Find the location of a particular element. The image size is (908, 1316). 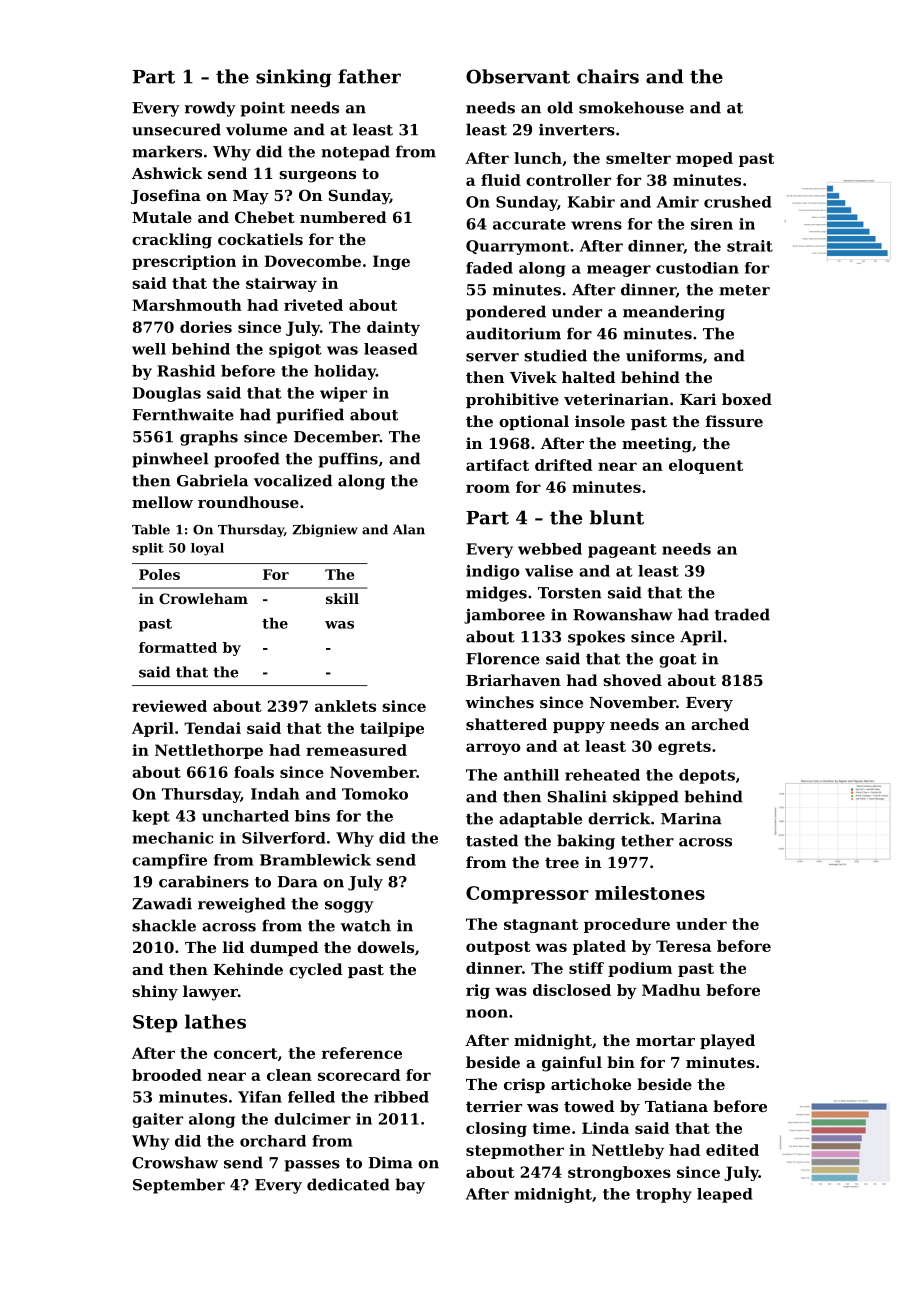

gaiter is located at coordinates (157, 1120).
